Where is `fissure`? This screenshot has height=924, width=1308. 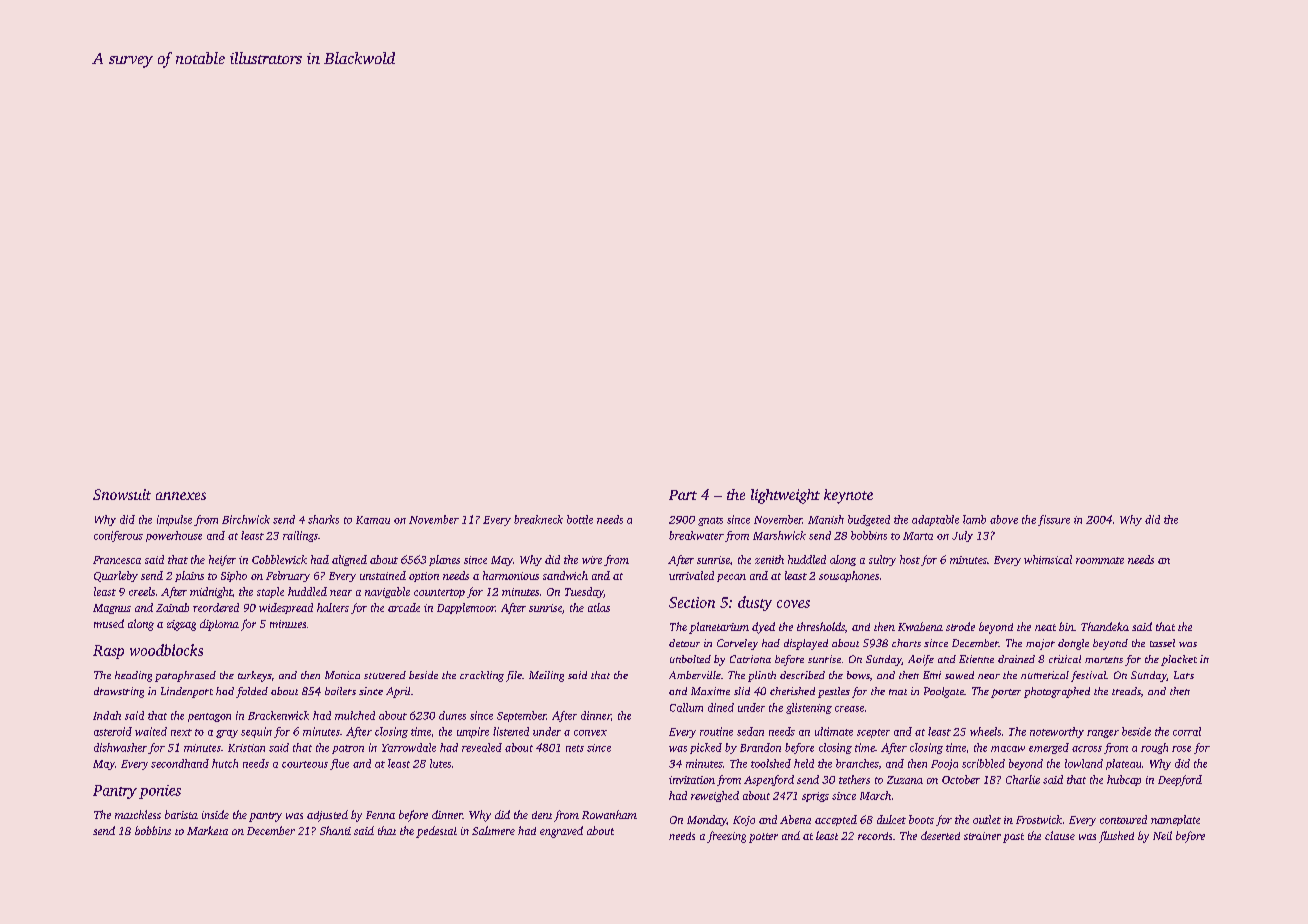 fissure is located at coordinates (1054, 520).
